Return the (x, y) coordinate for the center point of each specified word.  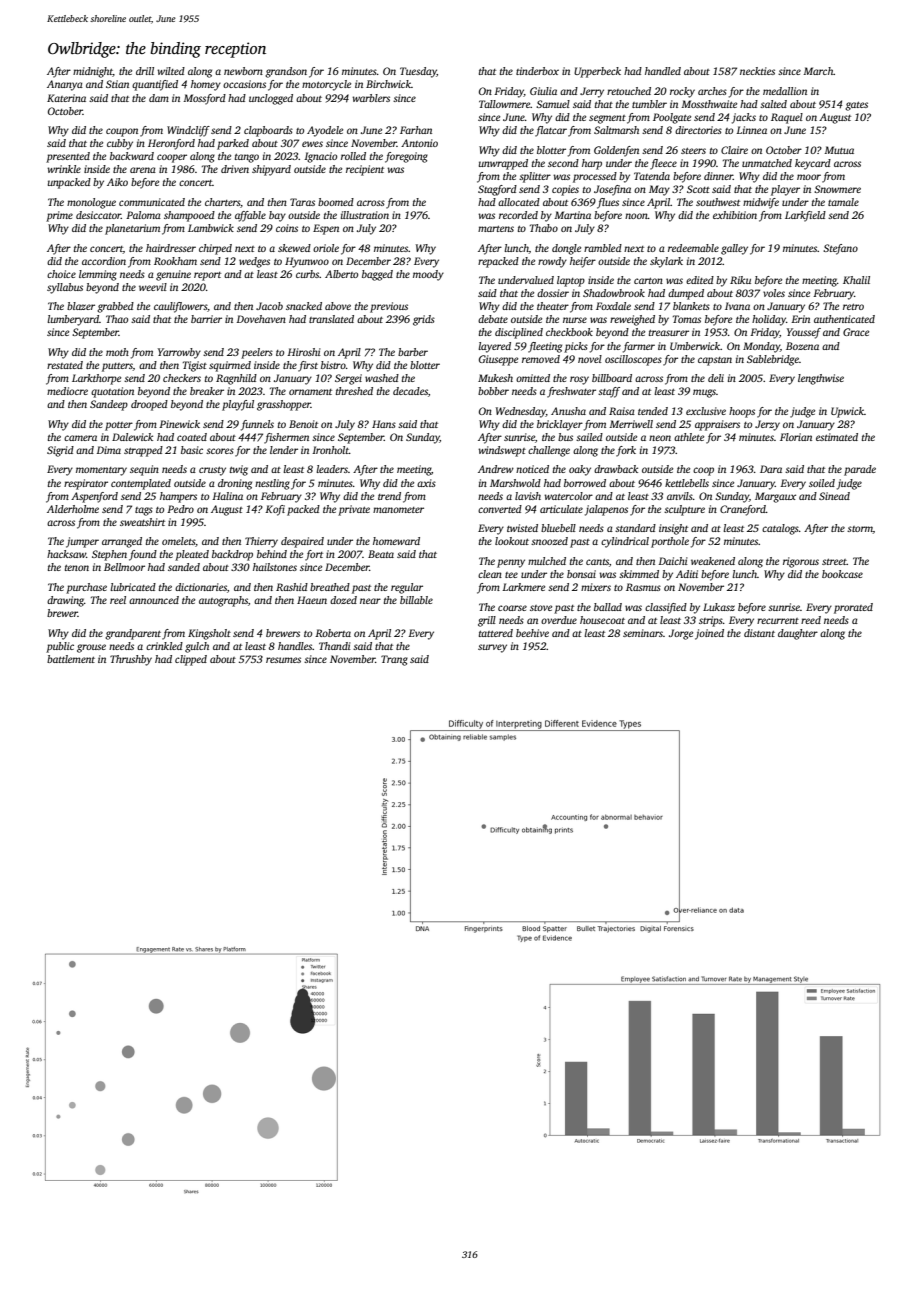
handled (663, 71)
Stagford (497, 190)
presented (68, 157)
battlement (71, 659)
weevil (153, 287)
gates (856, 106)
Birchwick (388, 84)
